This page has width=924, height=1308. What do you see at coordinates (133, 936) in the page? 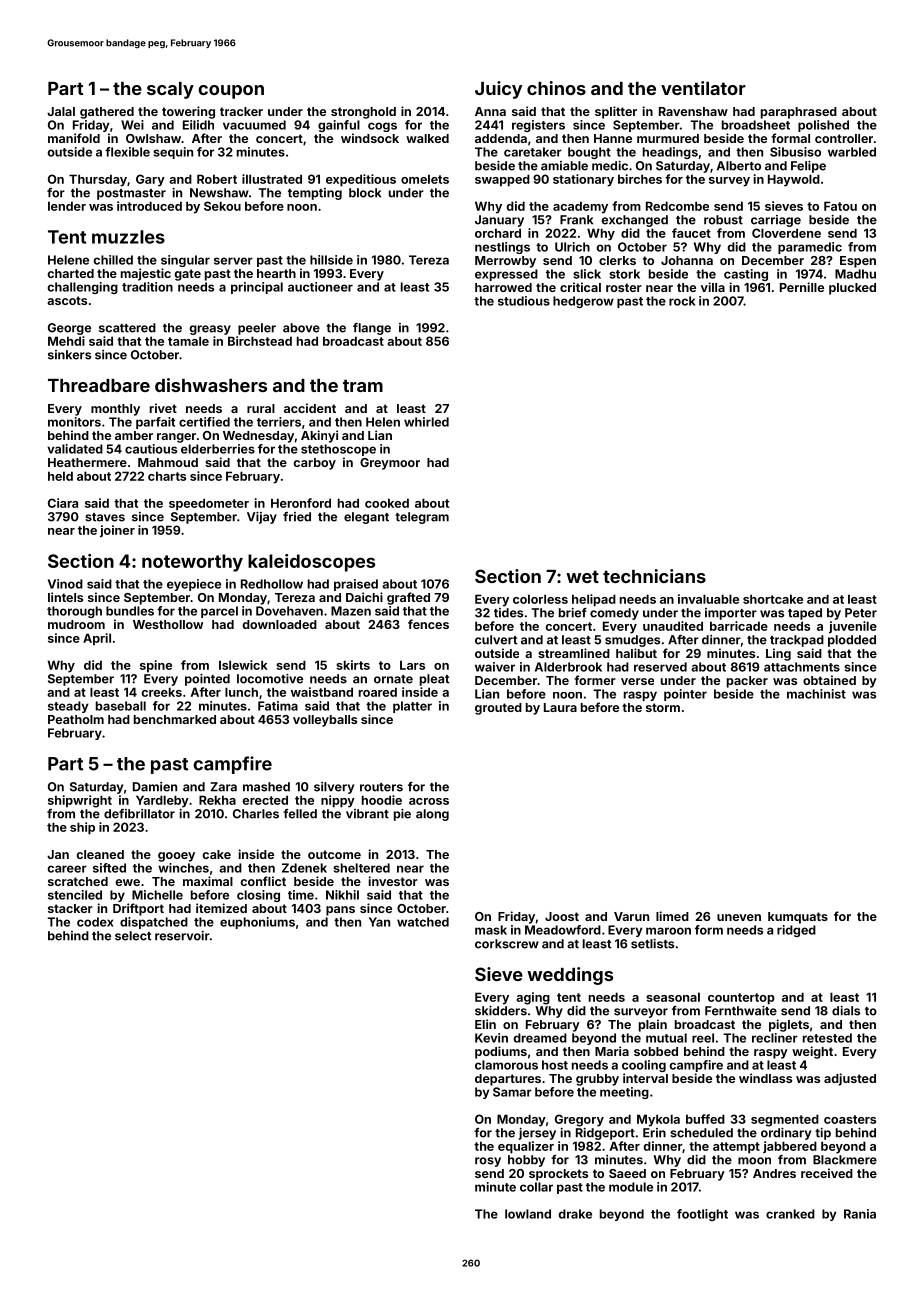
I see `select` at bounding box center [133, 936].
